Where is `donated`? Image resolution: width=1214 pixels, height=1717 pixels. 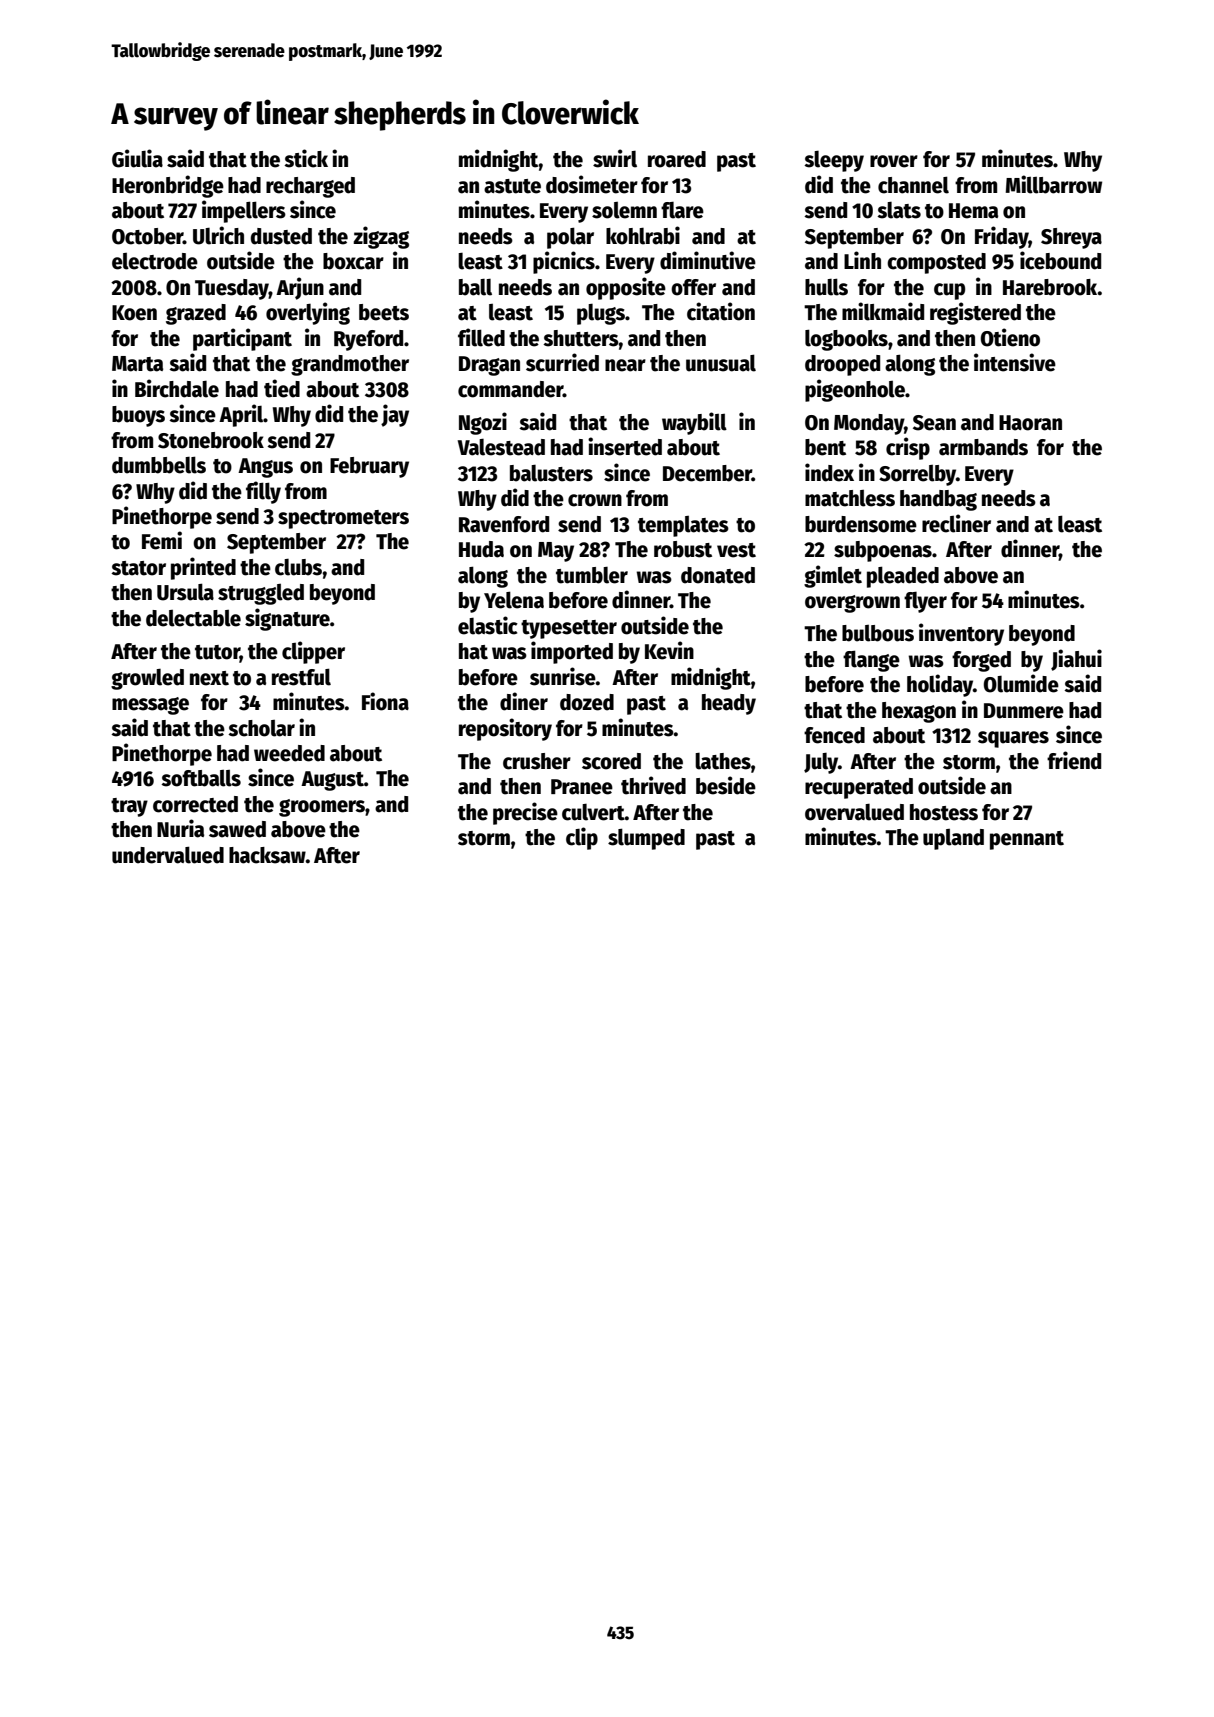
donated is located at coordinates (718, 575).
